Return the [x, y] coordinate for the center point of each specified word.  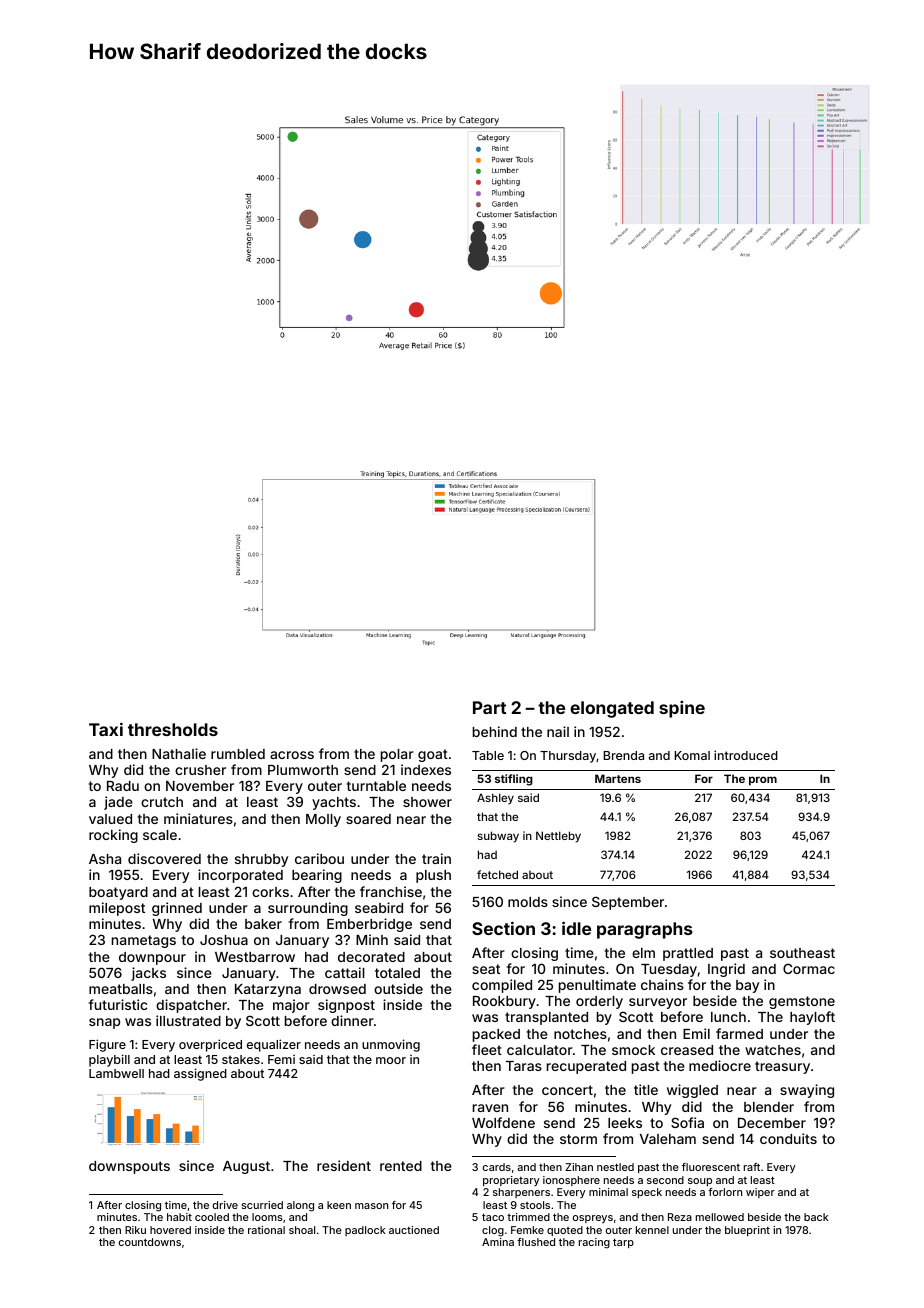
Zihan [579, 1167]
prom [763, 781]
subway [498, 837]
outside [398, 988]
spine [682, 709]
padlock [365, 1231]
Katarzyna [268, 990]
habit [179, 1217]
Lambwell [116, 1073]
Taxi [106, 729]
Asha [105, 859]
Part [489, 707]
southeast [802, 953]
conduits [788, 1138]
